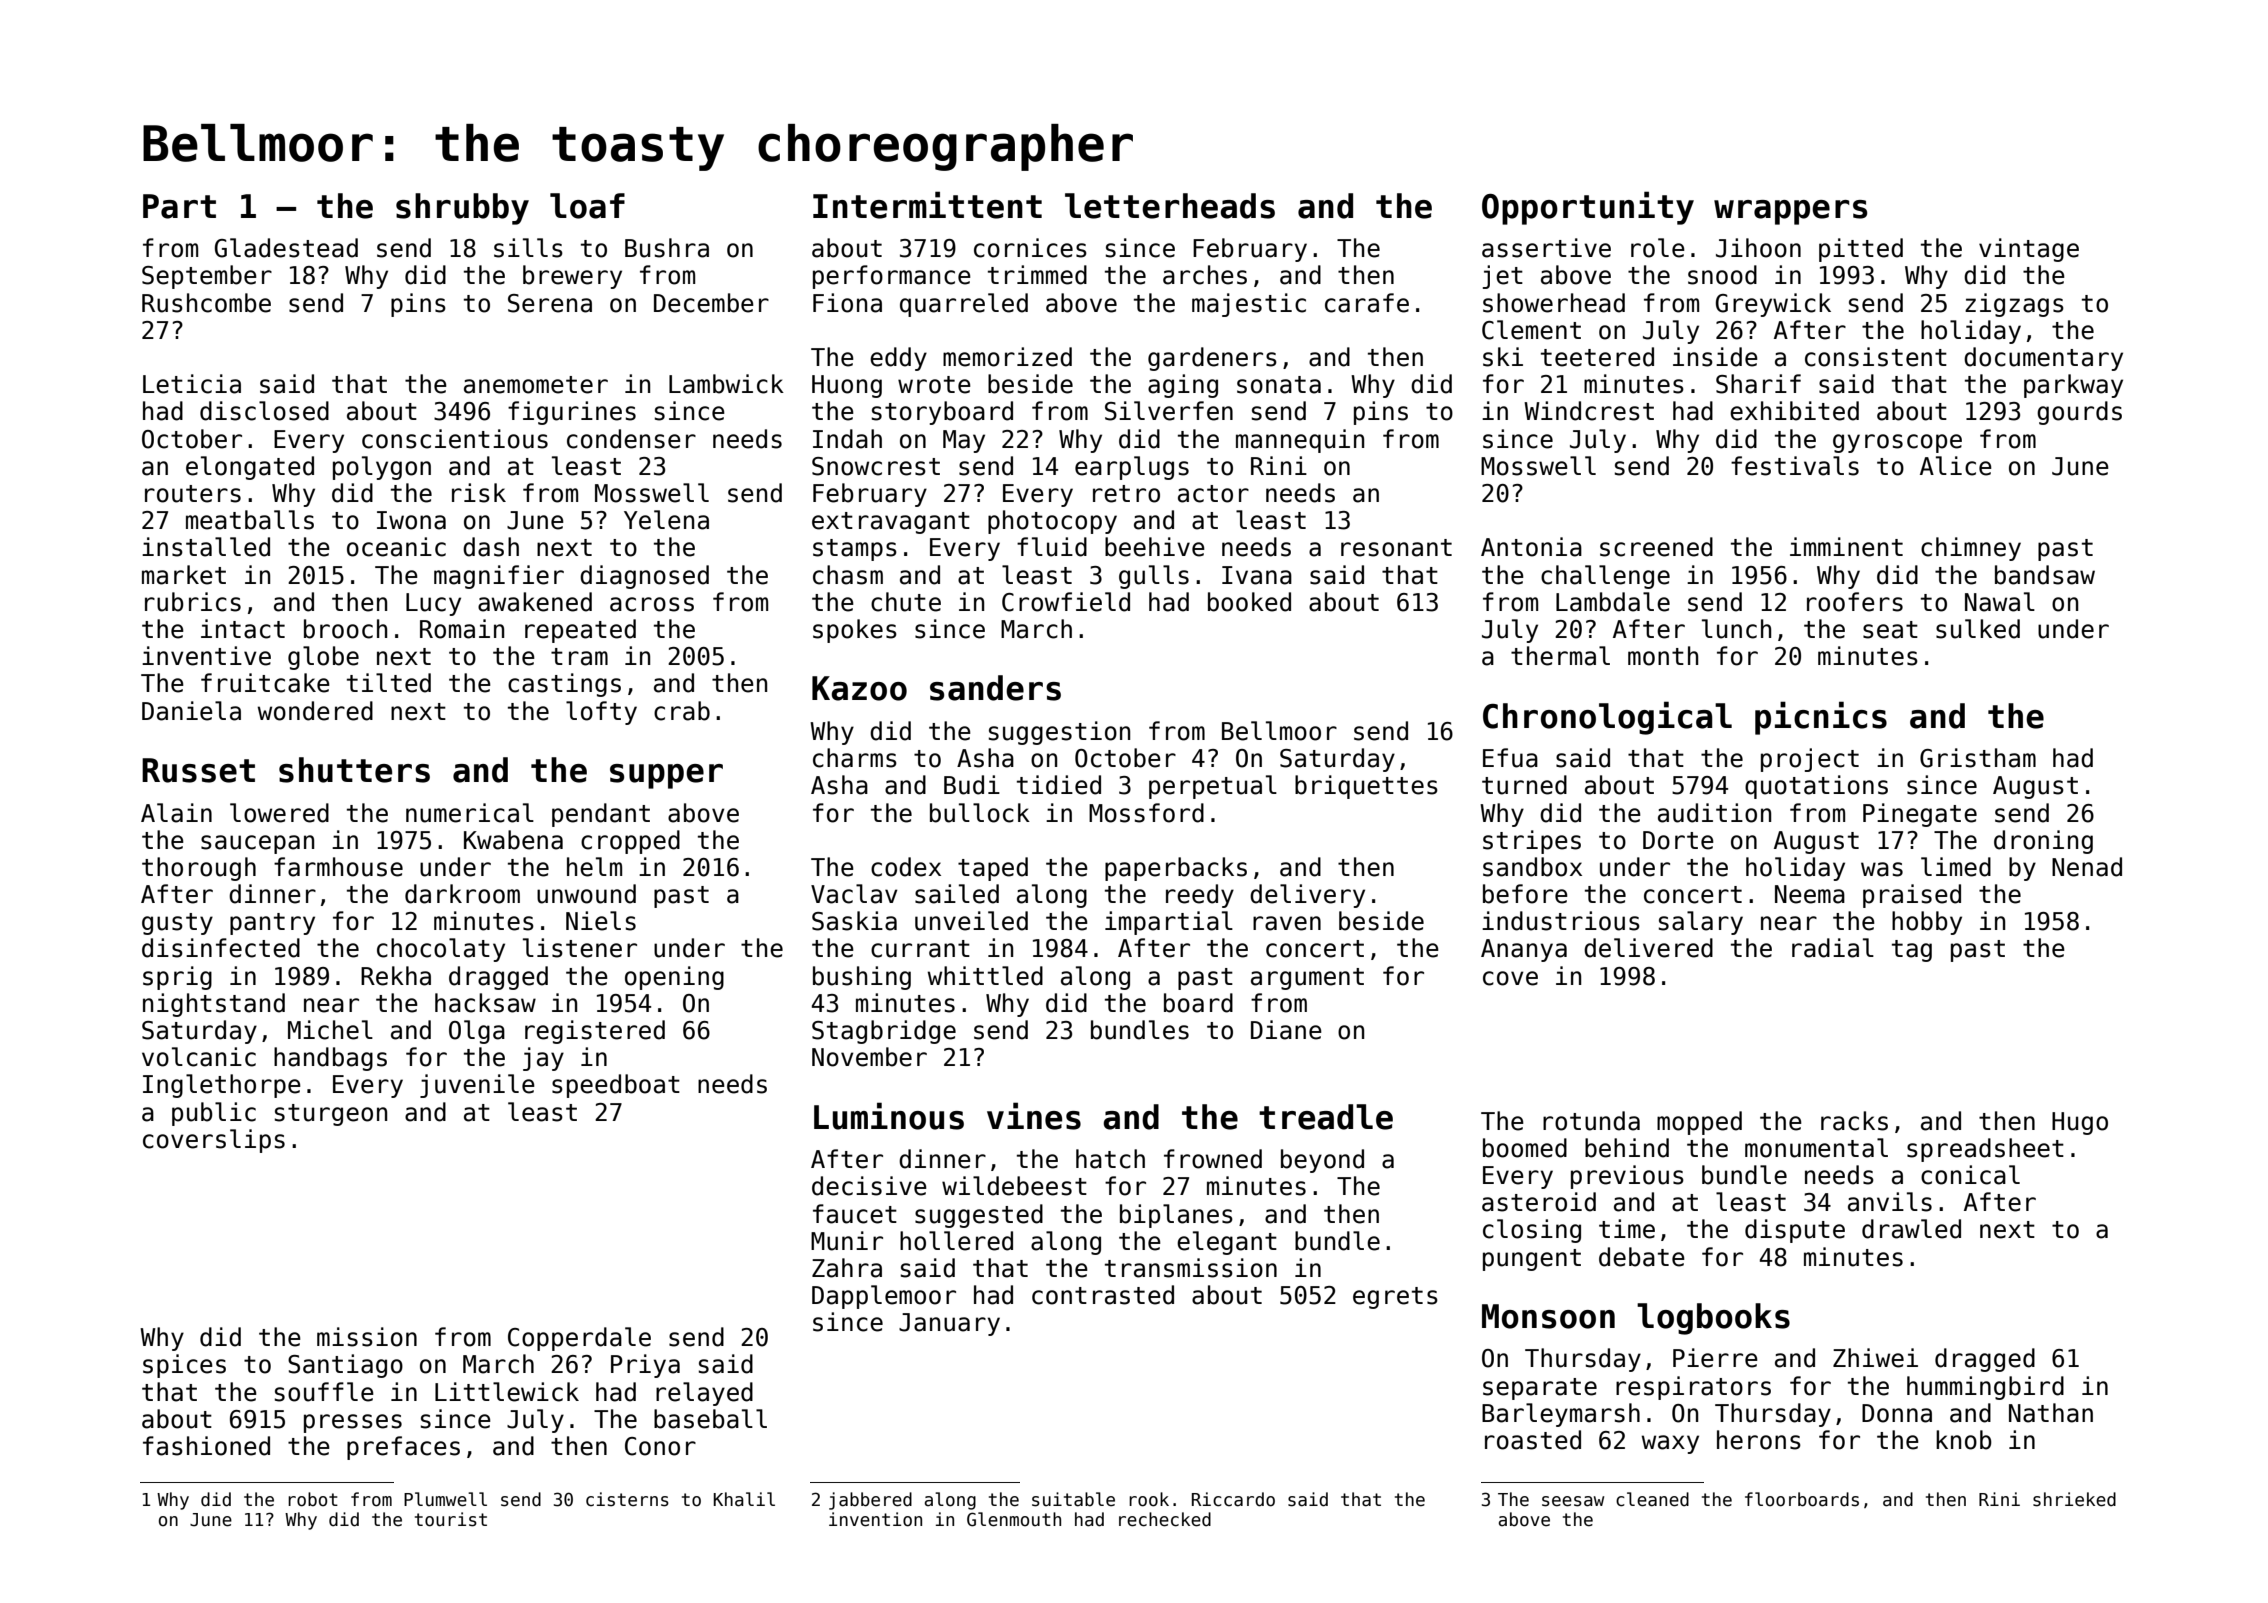 This screenshot has width=2268, height=1603. Describe the element at coordinates (462, 894) in the screenshot. I see `darkroom` at that location.
